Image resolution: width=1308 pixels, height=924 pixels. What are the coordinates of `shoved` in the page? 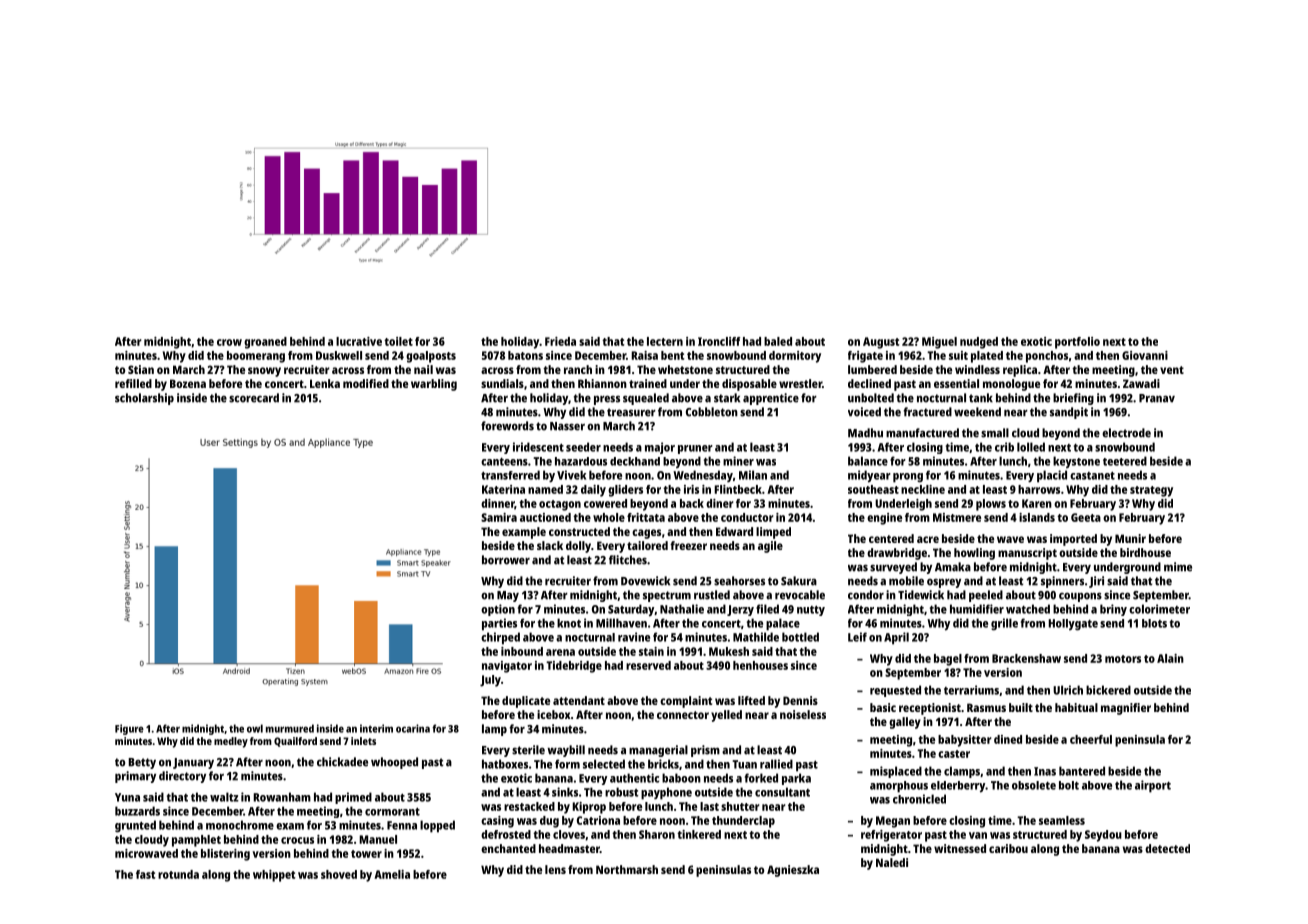 It's located at (339, 874).
